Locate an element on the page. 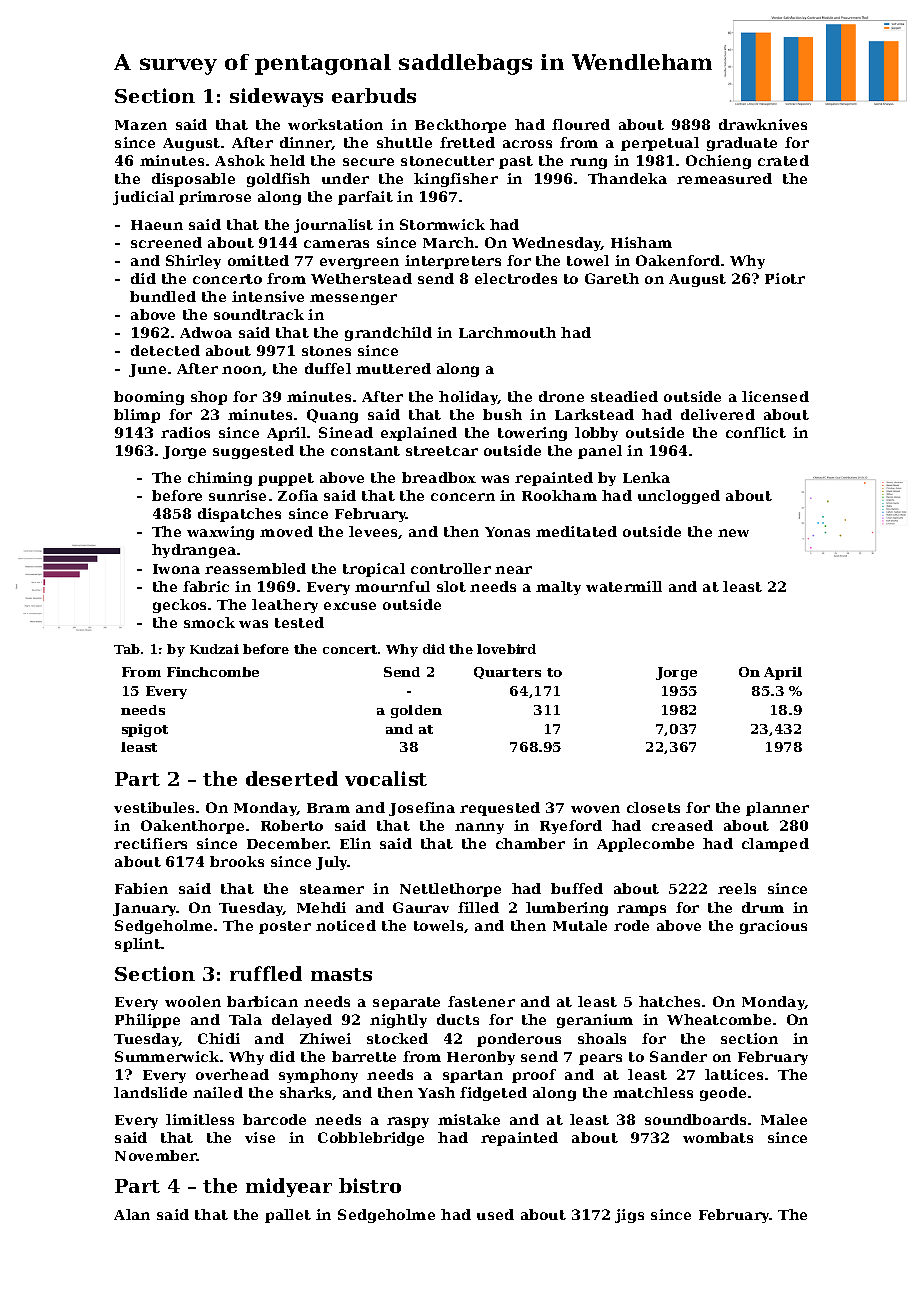 The width and height of the image is (924, 1308). Applecombe is located at coordinates (645, 845).
